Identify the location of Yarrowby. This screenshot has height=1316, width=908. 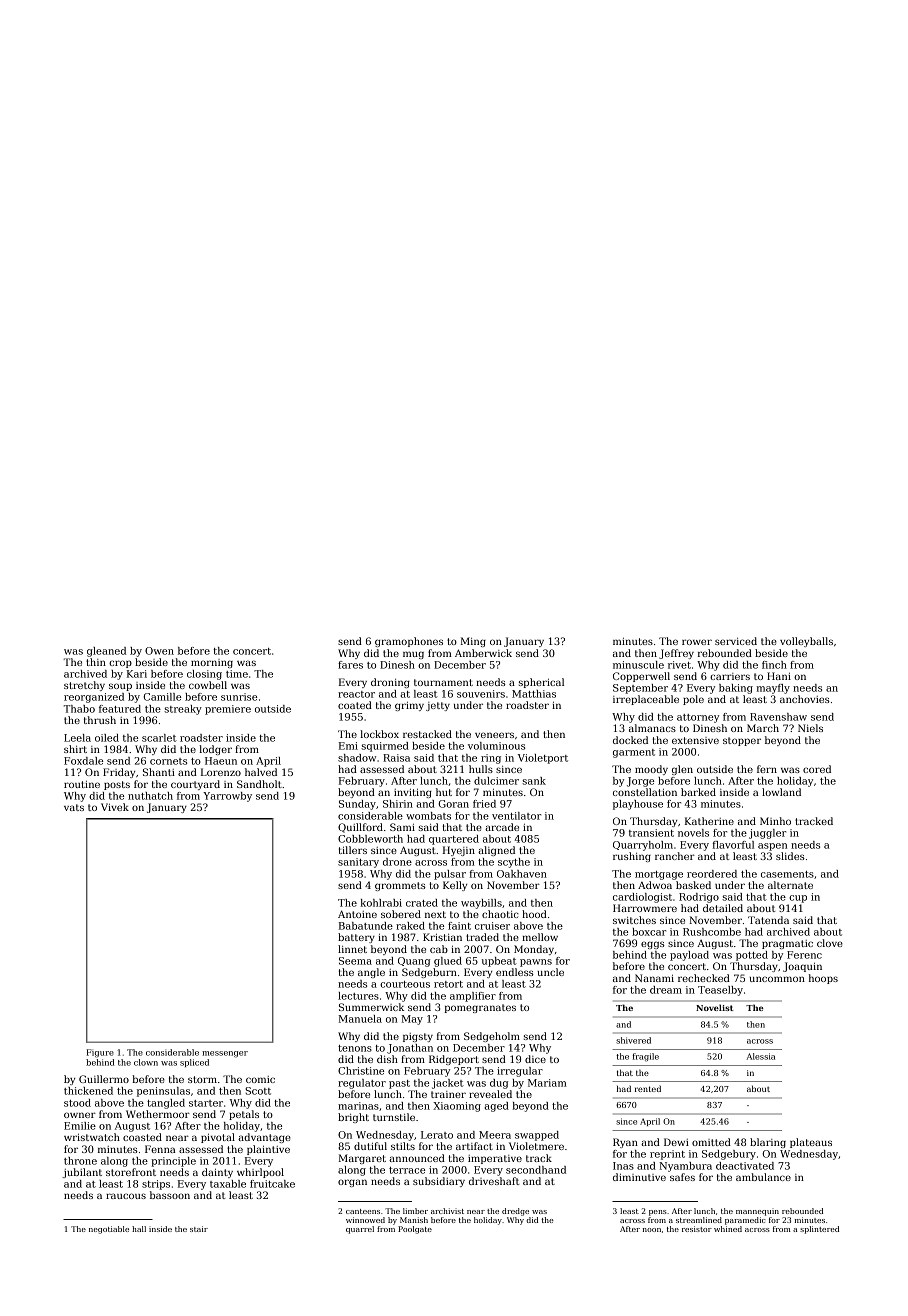
(227, 797).
